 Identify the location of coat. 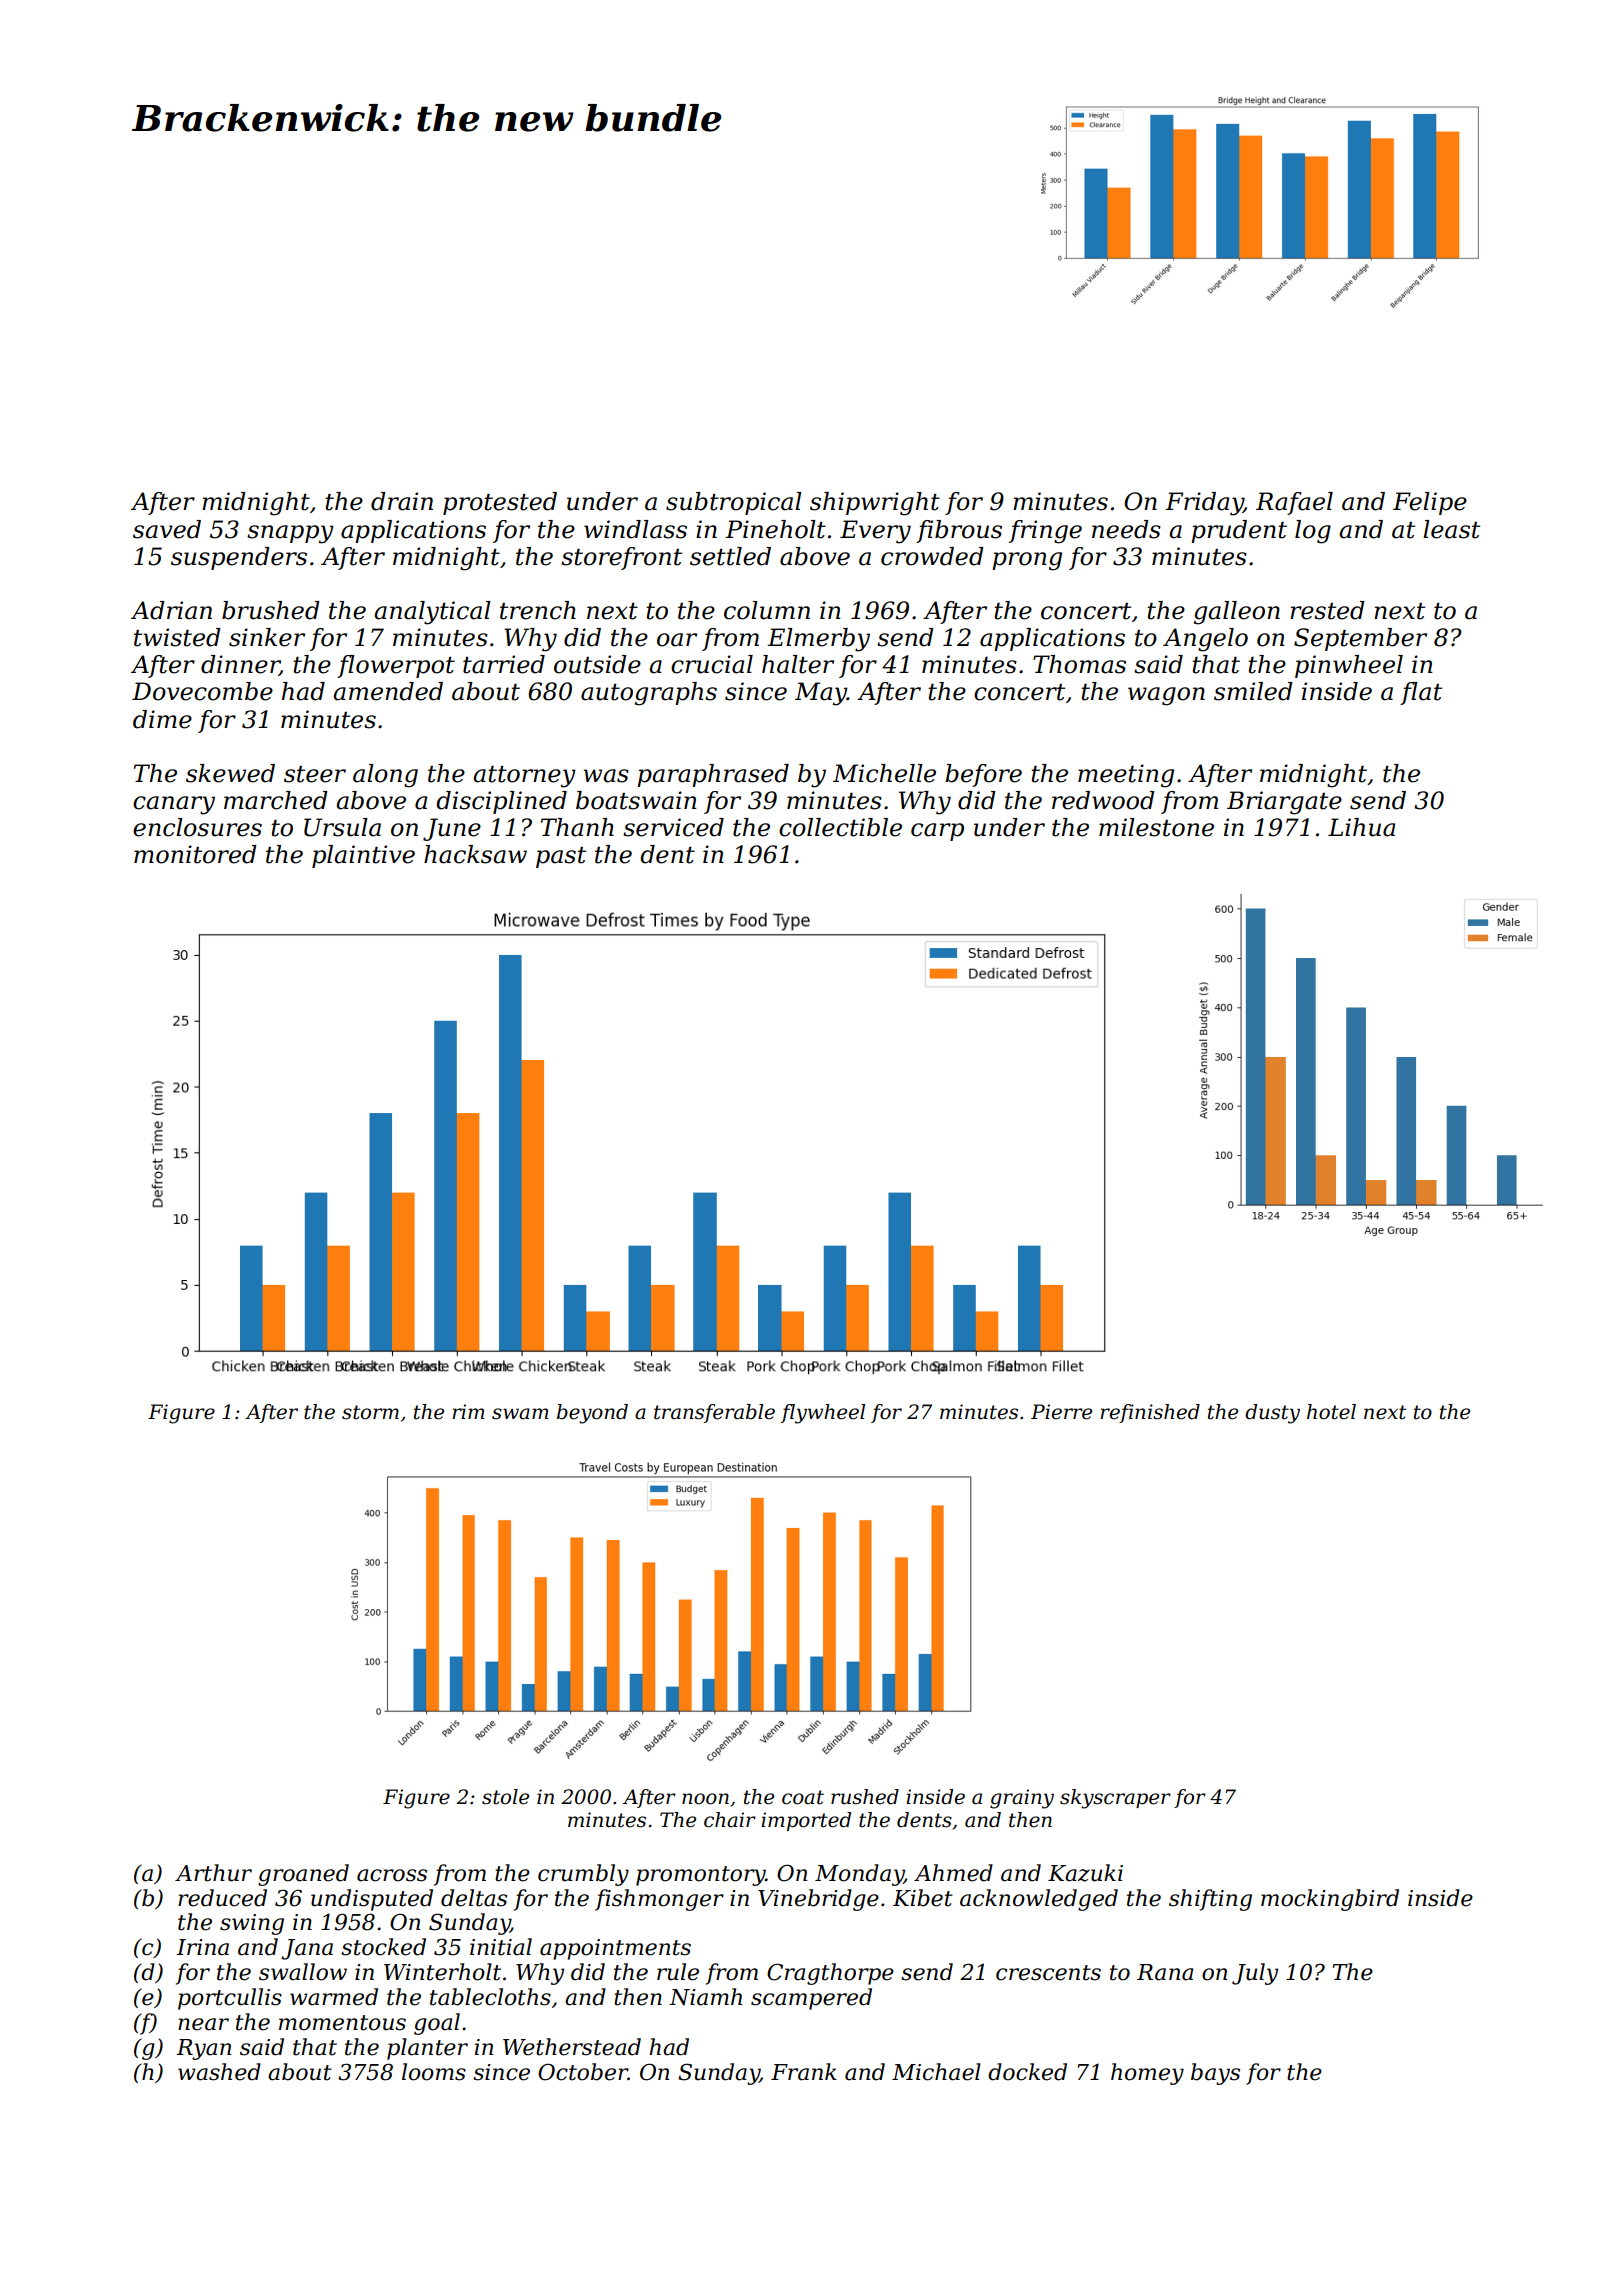
(803, 1797).
